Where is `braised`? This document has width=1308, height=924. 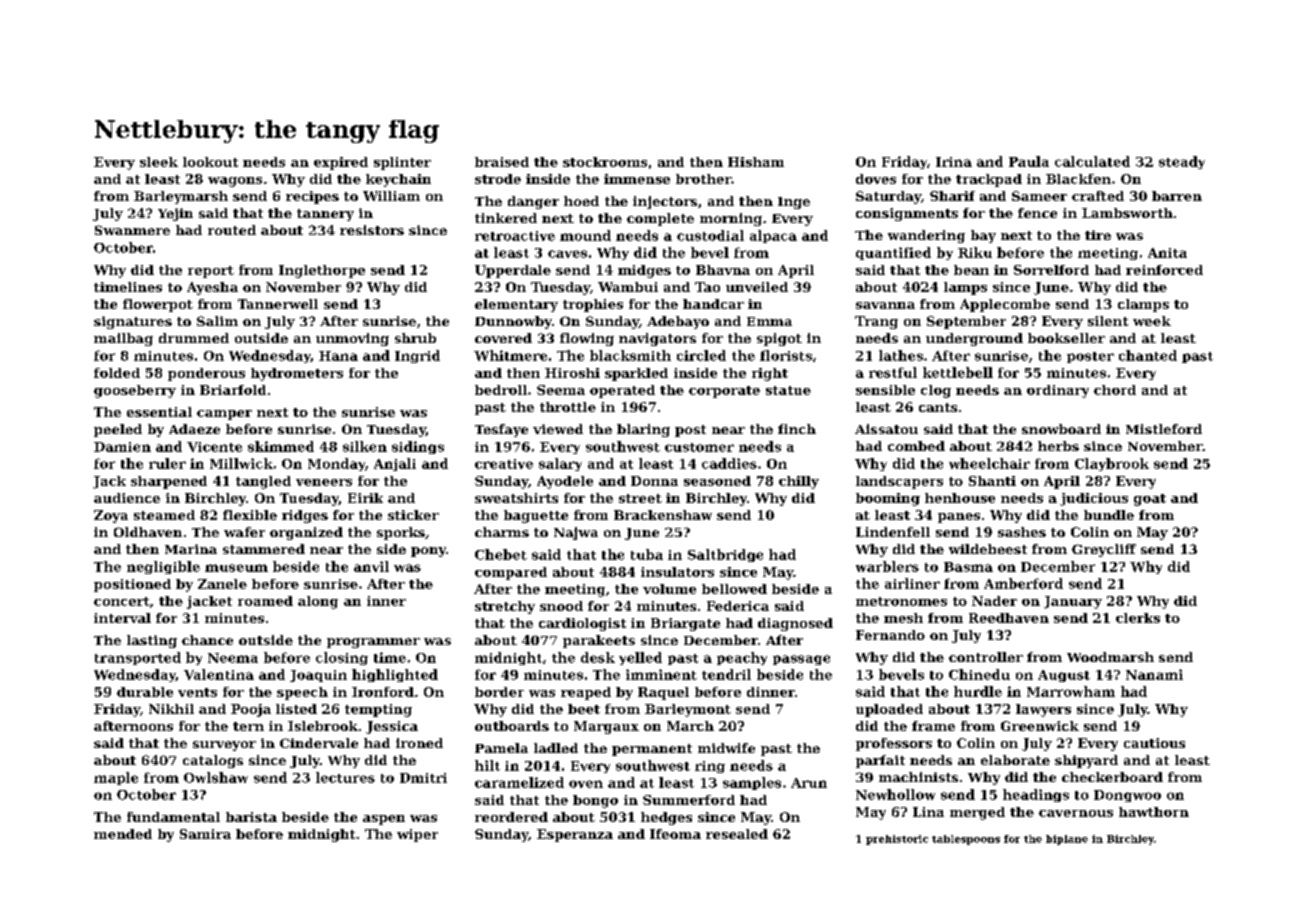
braised is located at coordinates (502, 162).
